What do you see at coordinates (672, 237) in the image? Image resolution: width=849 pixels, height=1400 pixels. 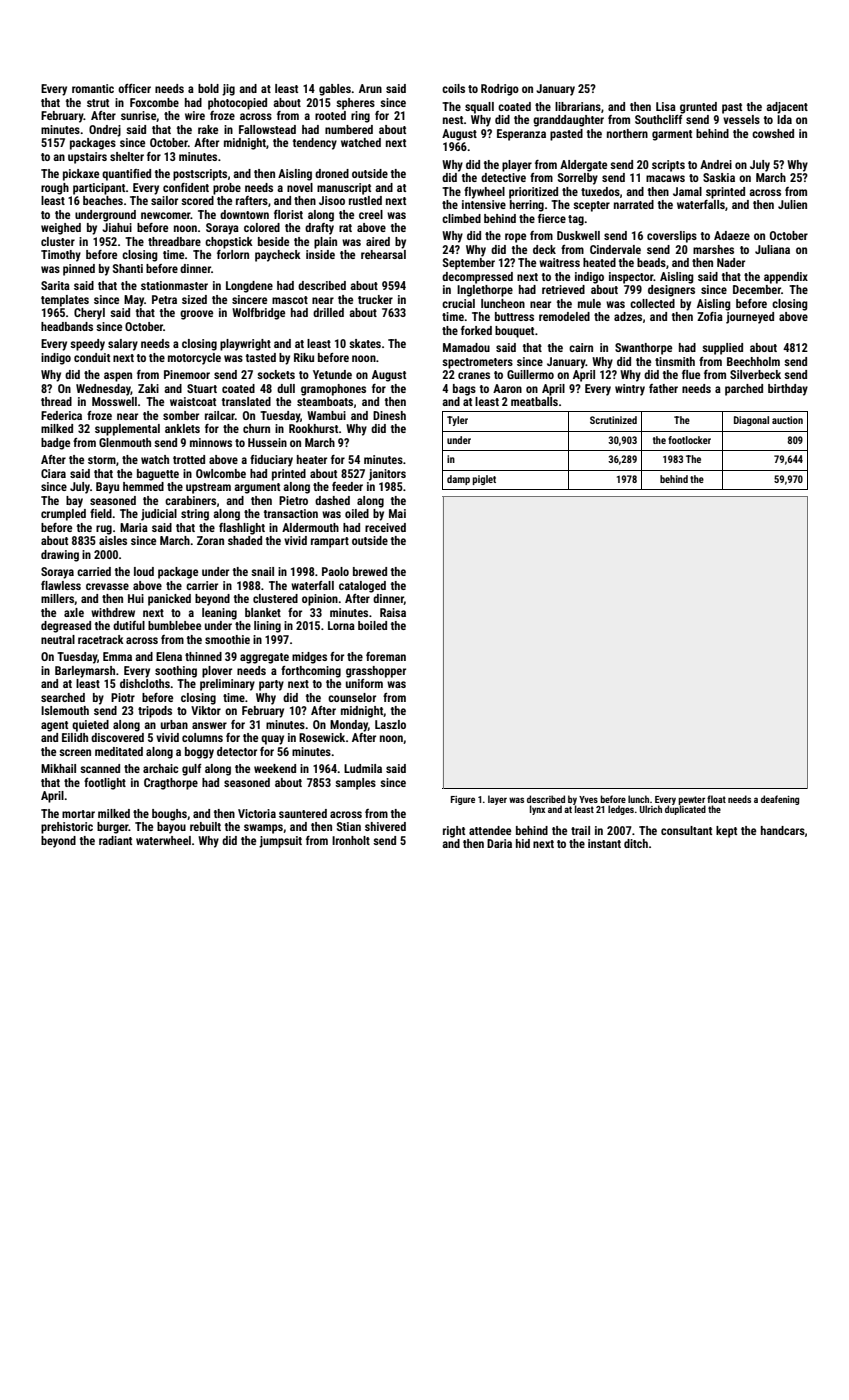 I see `coverslips` at bounding box center [672, 237].
